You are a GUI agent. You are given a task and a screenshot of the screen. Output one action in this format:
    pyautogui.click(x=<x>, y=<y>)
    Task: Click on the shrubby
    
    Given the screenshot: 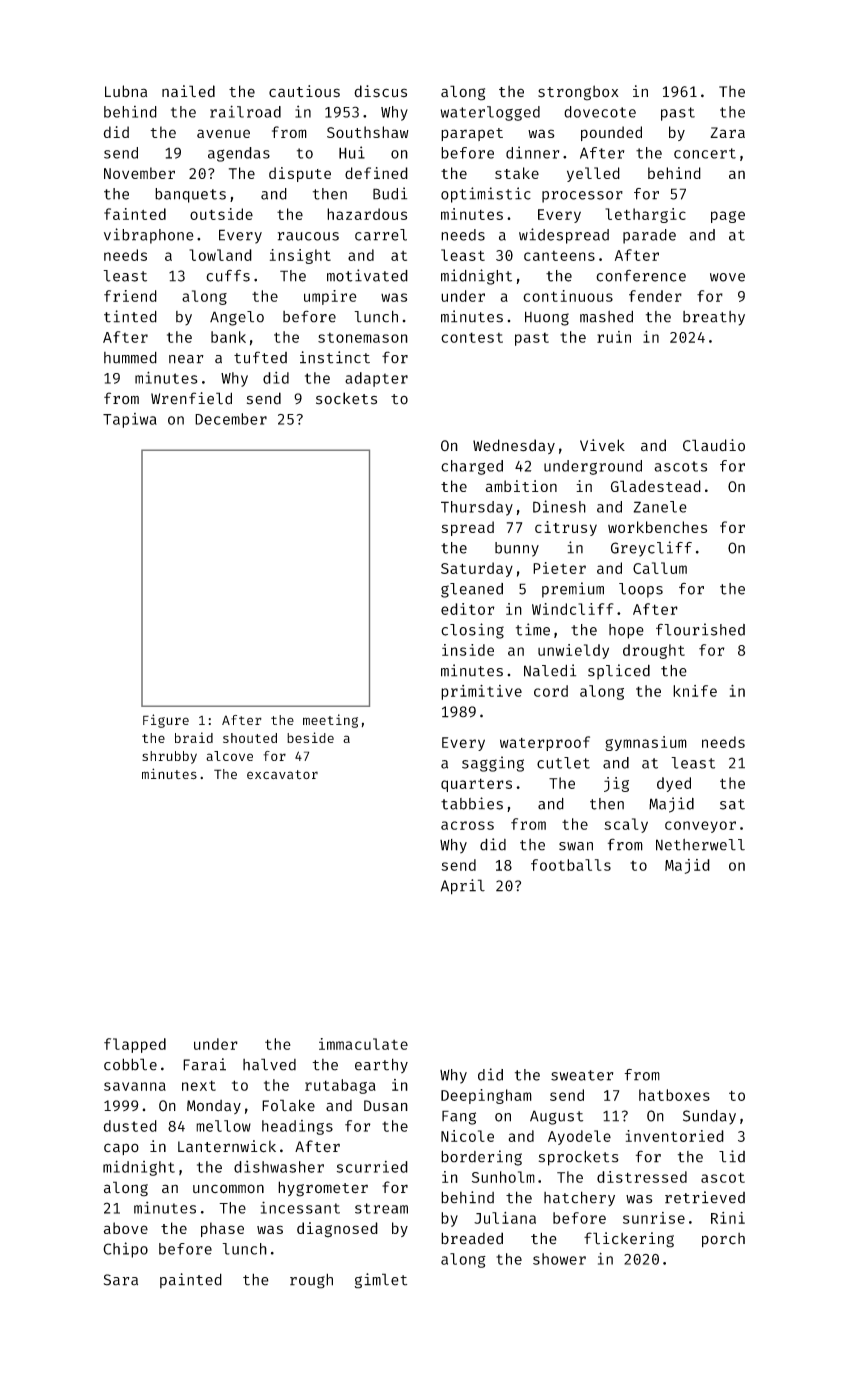 What is the action you would take?
    pyautogui.click(x=169, y=757)
